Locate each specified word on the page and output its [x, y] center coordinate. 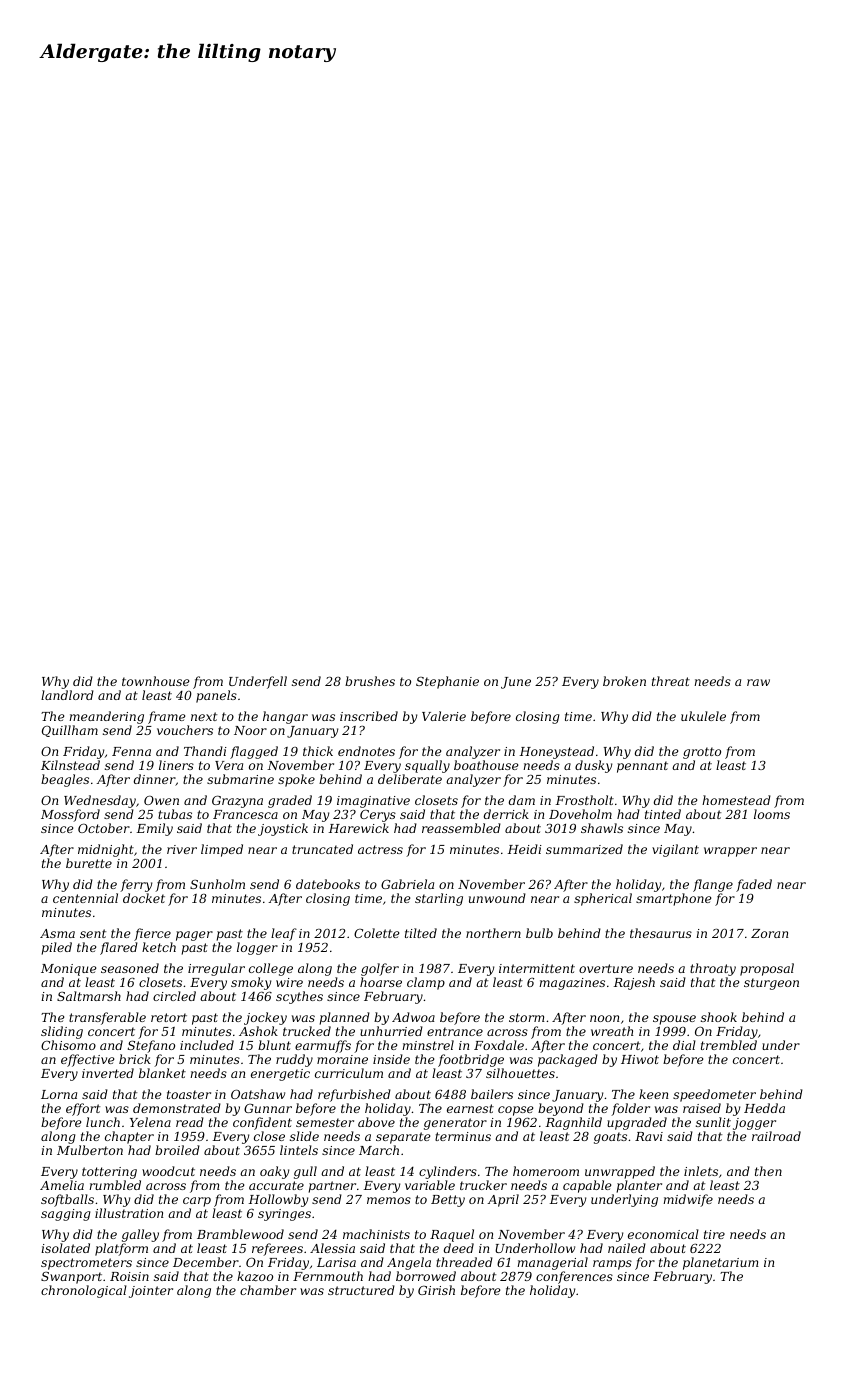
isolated [65, 1248]
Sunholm [217, 884]
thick [318, 751]
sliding [62, 1032]
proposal [767, 969]
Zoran [769, 933]
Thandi [205, 751]
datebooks [328, 884]
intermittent [537, 968]
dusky [593, 766]
